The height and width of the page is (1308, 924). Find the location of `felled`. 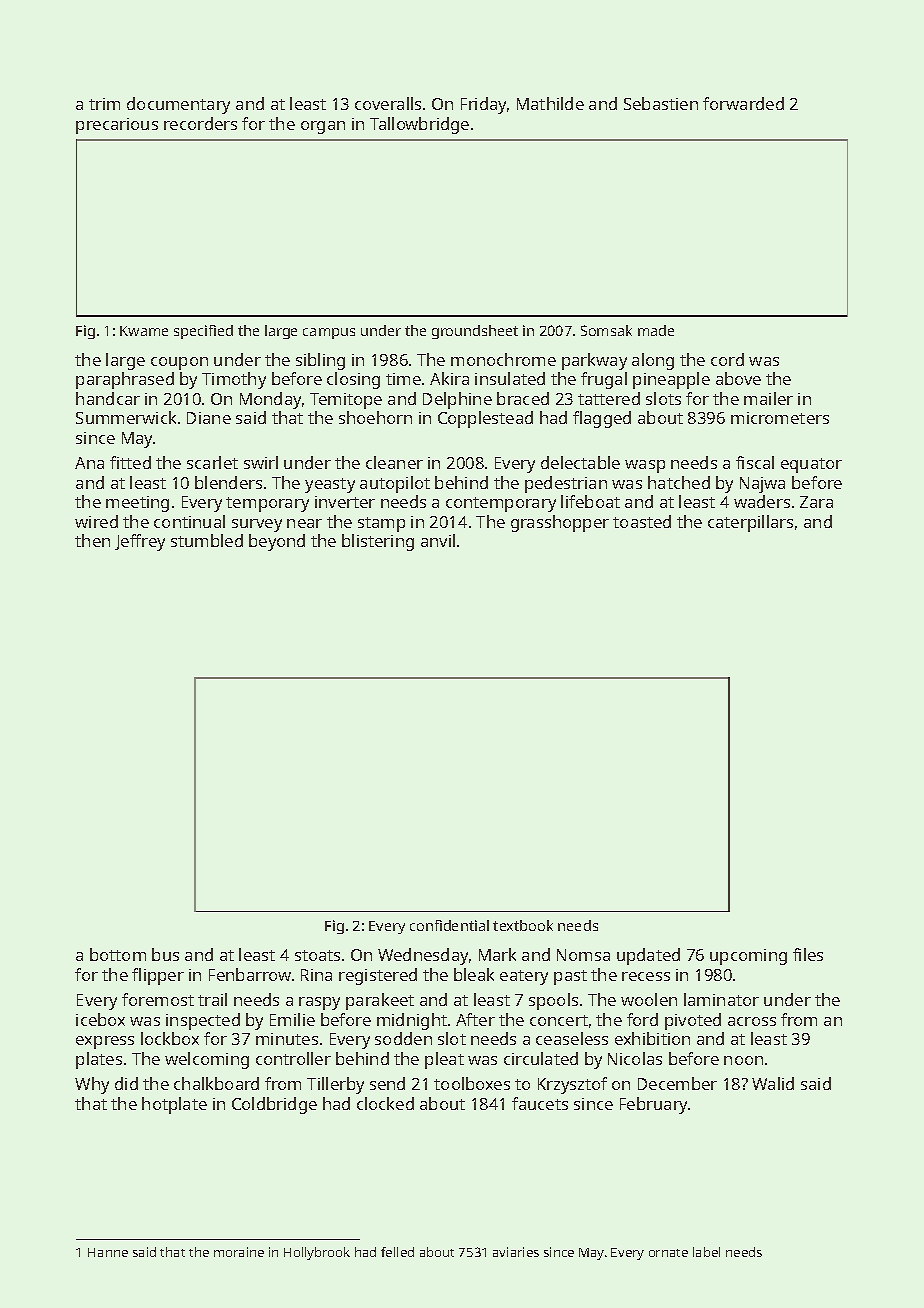

felled is located at coordinates (397, 1252).
